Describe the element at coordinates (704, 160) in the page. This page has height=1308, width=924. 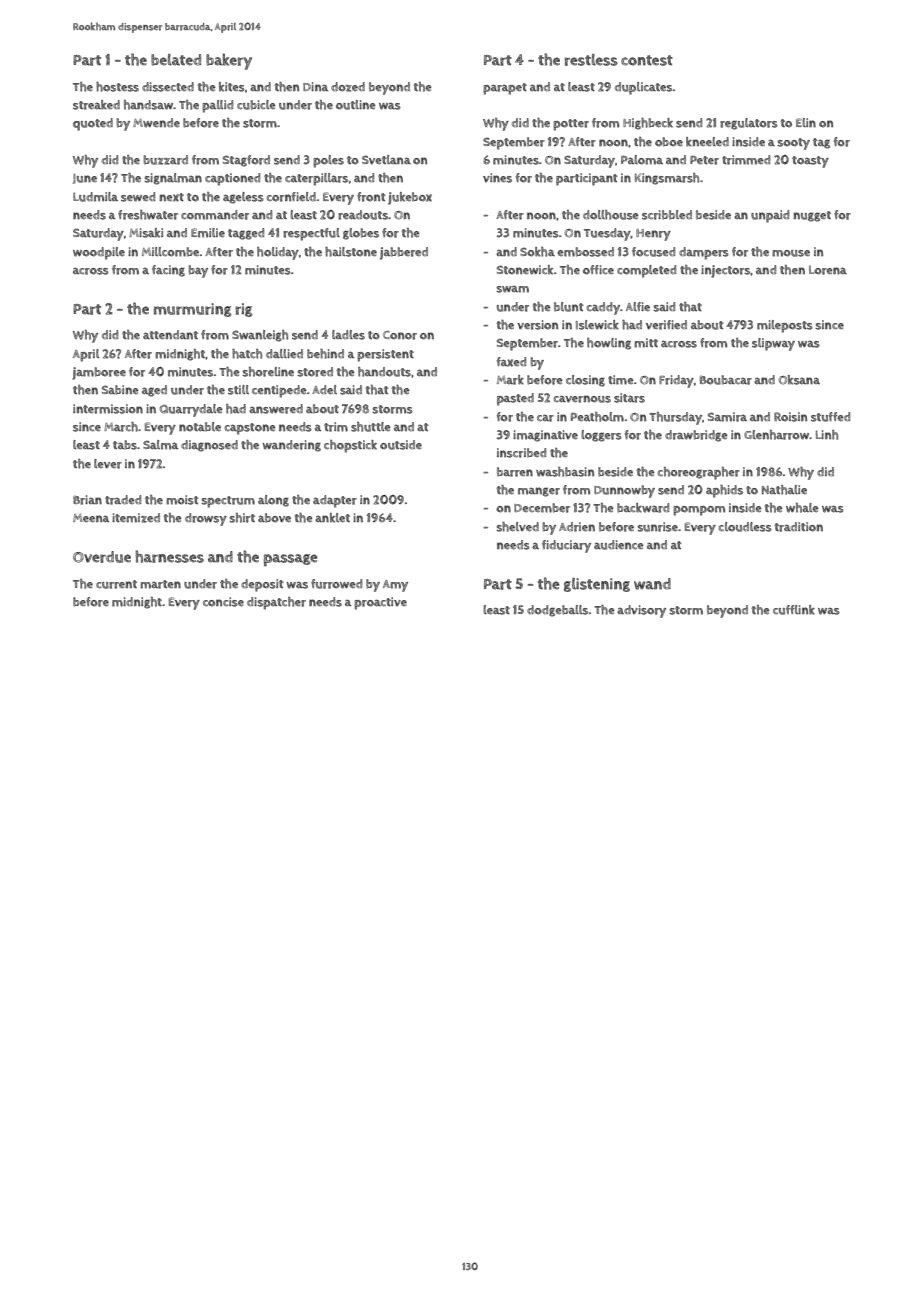
I see `Peter` at that location.
